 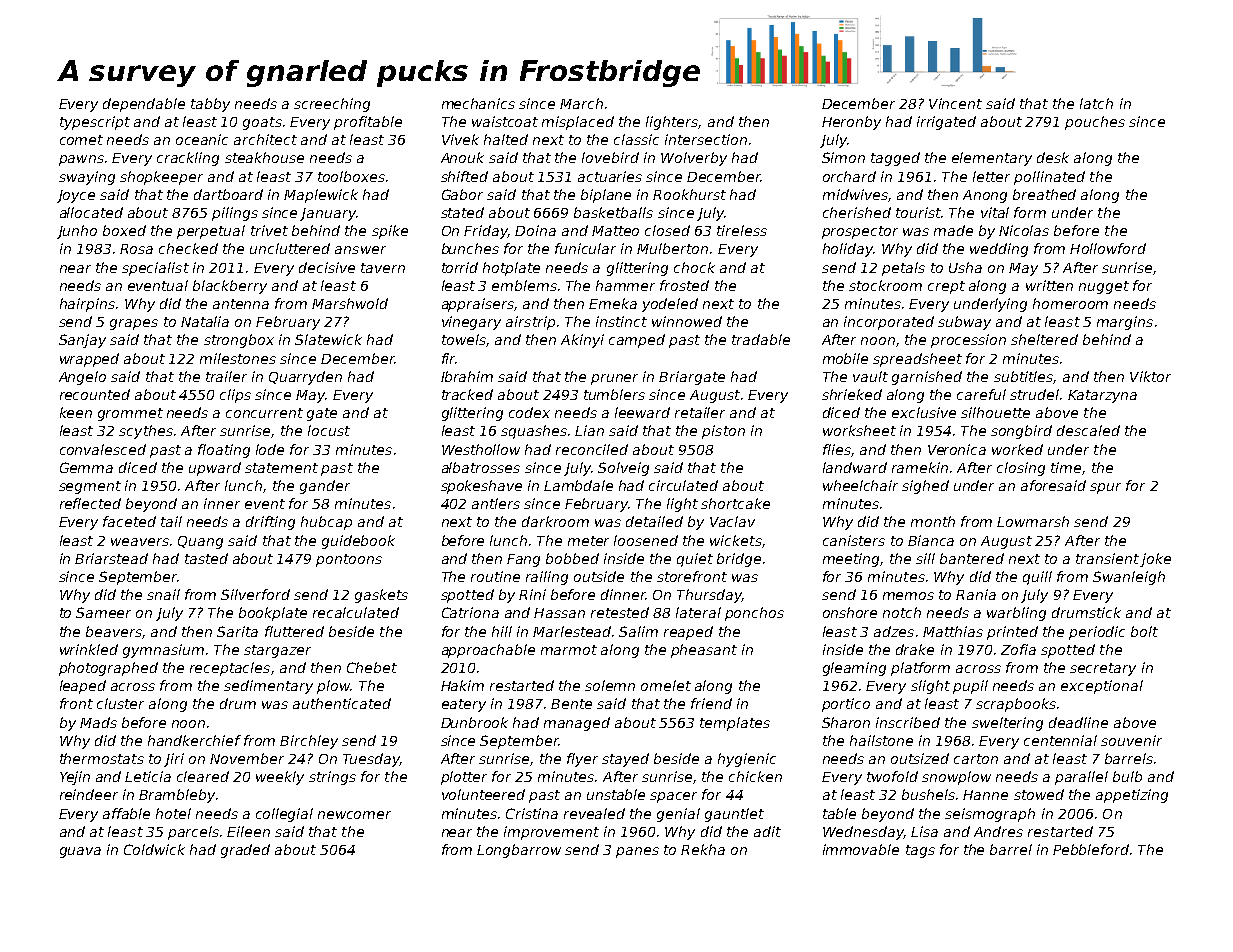 What do you see at coordinates (594, 813) in the document?
I see `revealed` at bounding box center [594, 813].
